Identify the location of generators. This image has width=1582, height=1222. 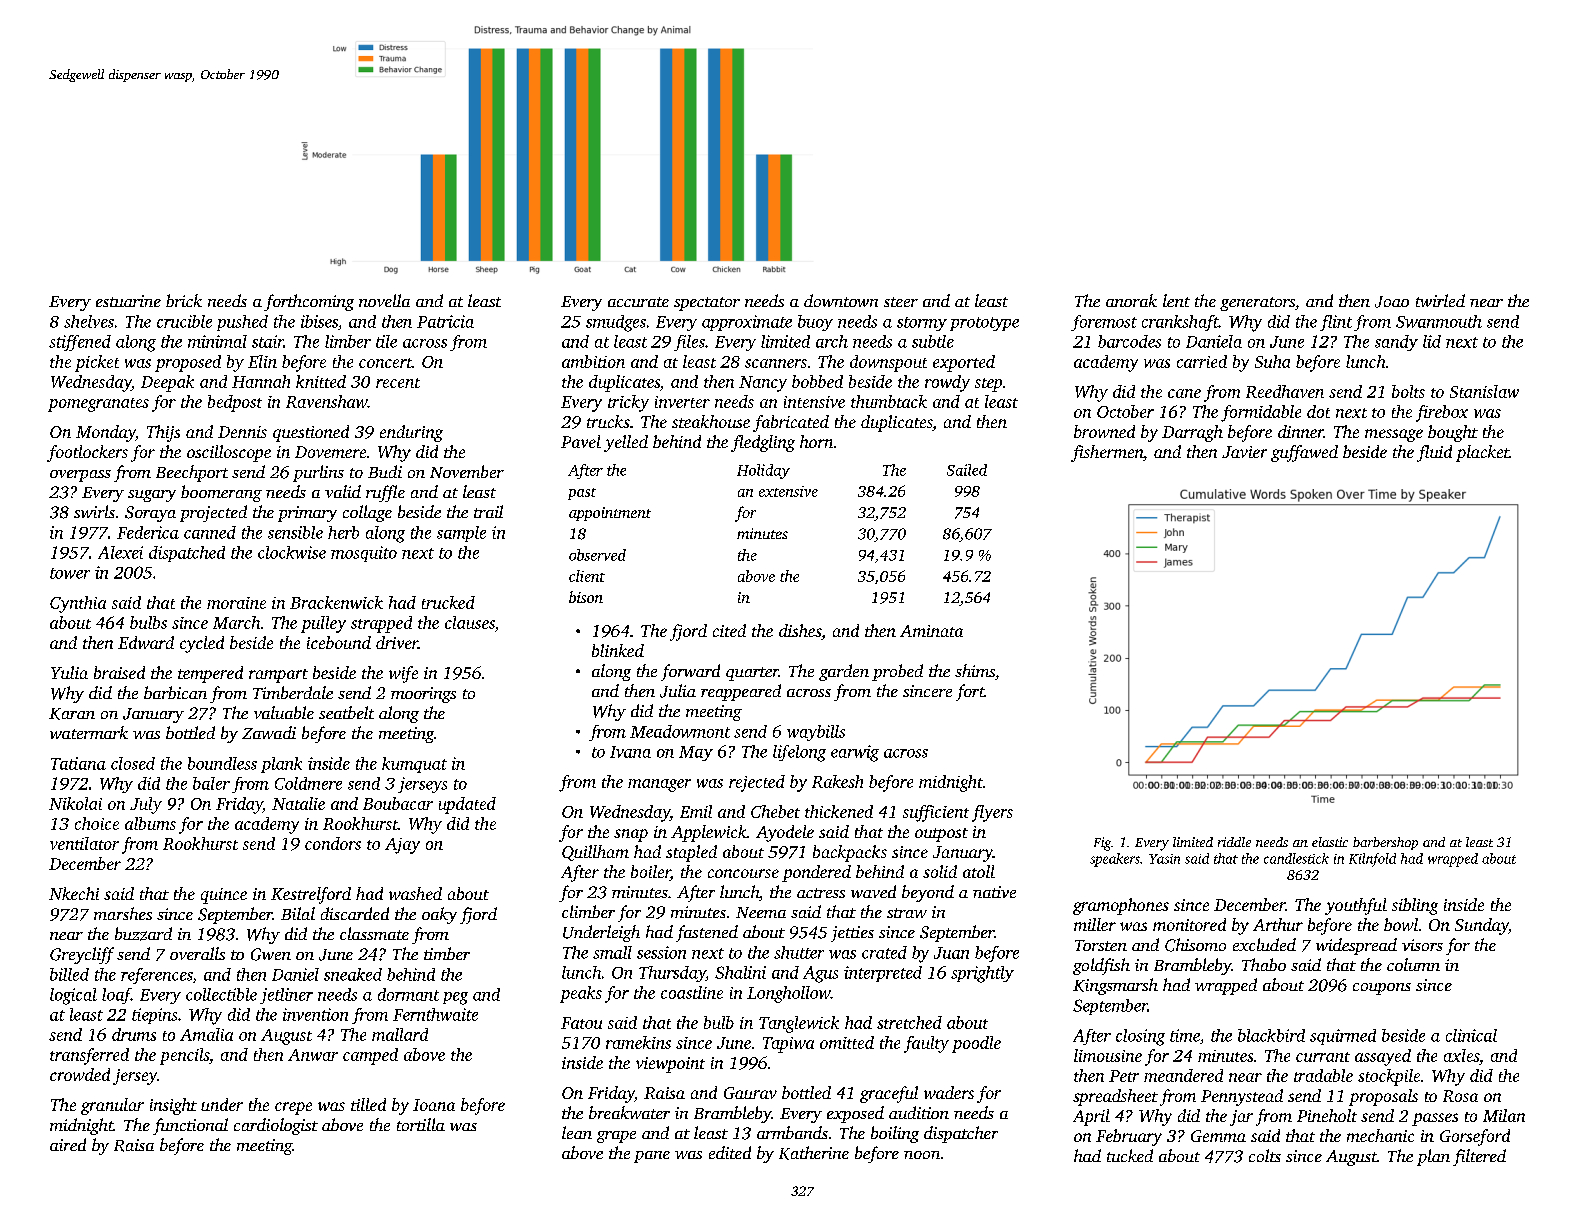
(1257, 304).
